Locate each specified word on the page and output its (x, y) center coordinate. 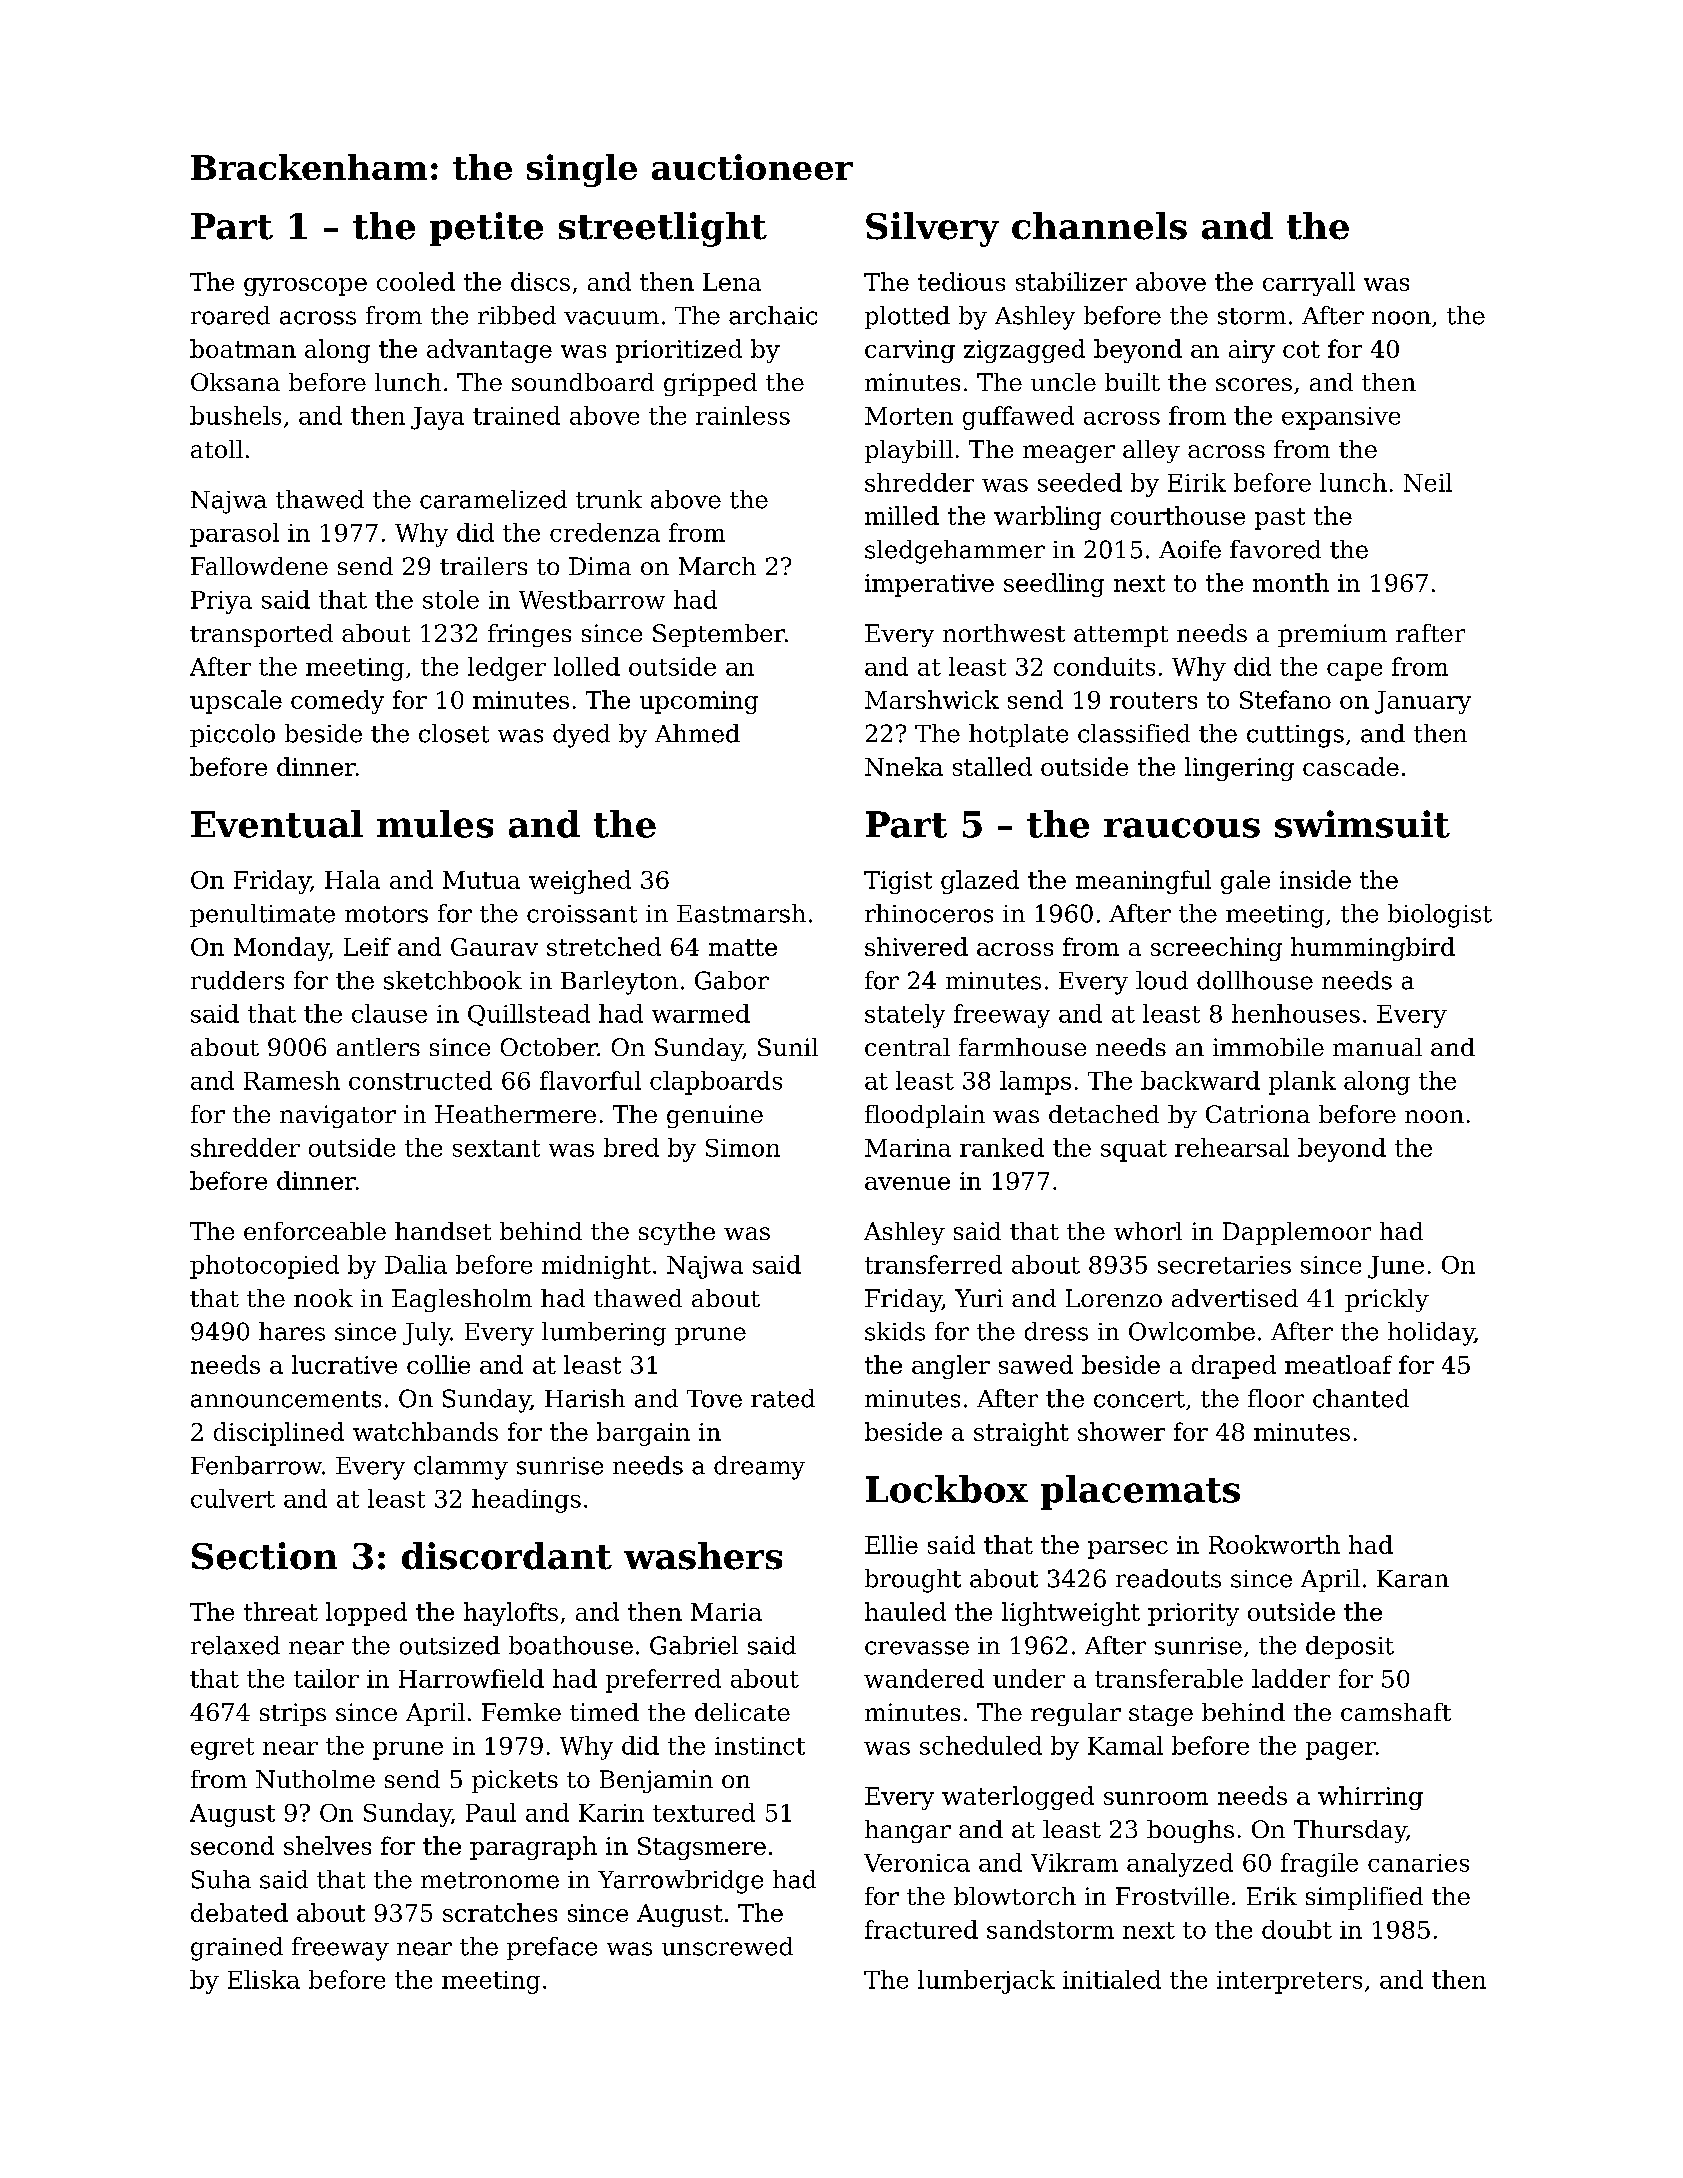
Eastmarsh (741, 913)
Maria (726, 1612)
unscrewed (727, 1946)
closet (454, 733)
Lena (732, 282)
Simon (743, 1148)
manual (1377, 1047)
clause (389, 1013)
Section (264, 1556)
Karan (1413, 1579)
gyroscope (305, 287)
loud (1162, 980)
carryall (1309, 284)
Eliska (264, 1979)
